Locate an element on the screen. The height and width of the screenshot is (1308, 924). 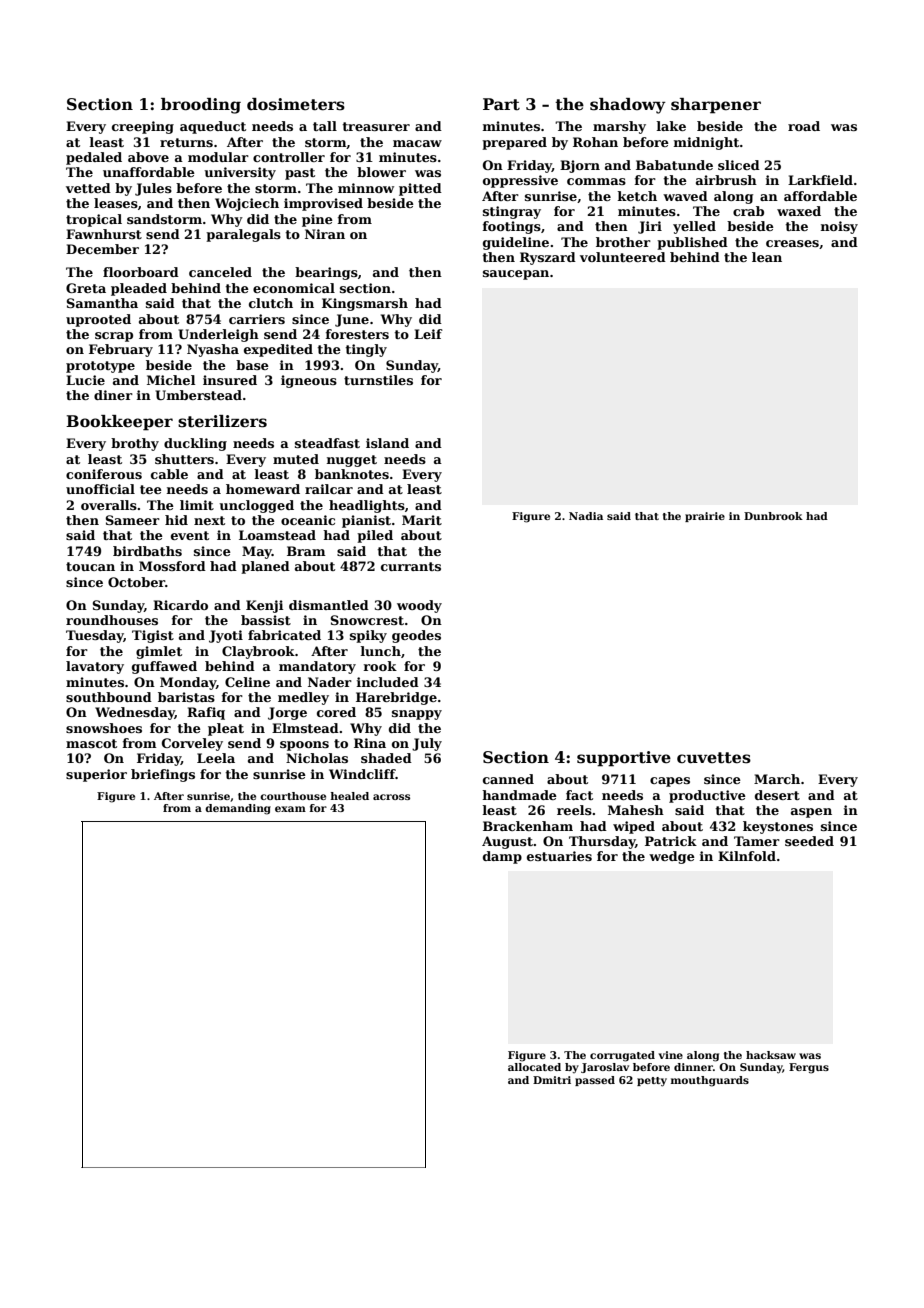
superior is located at coordinates (96, 775).
